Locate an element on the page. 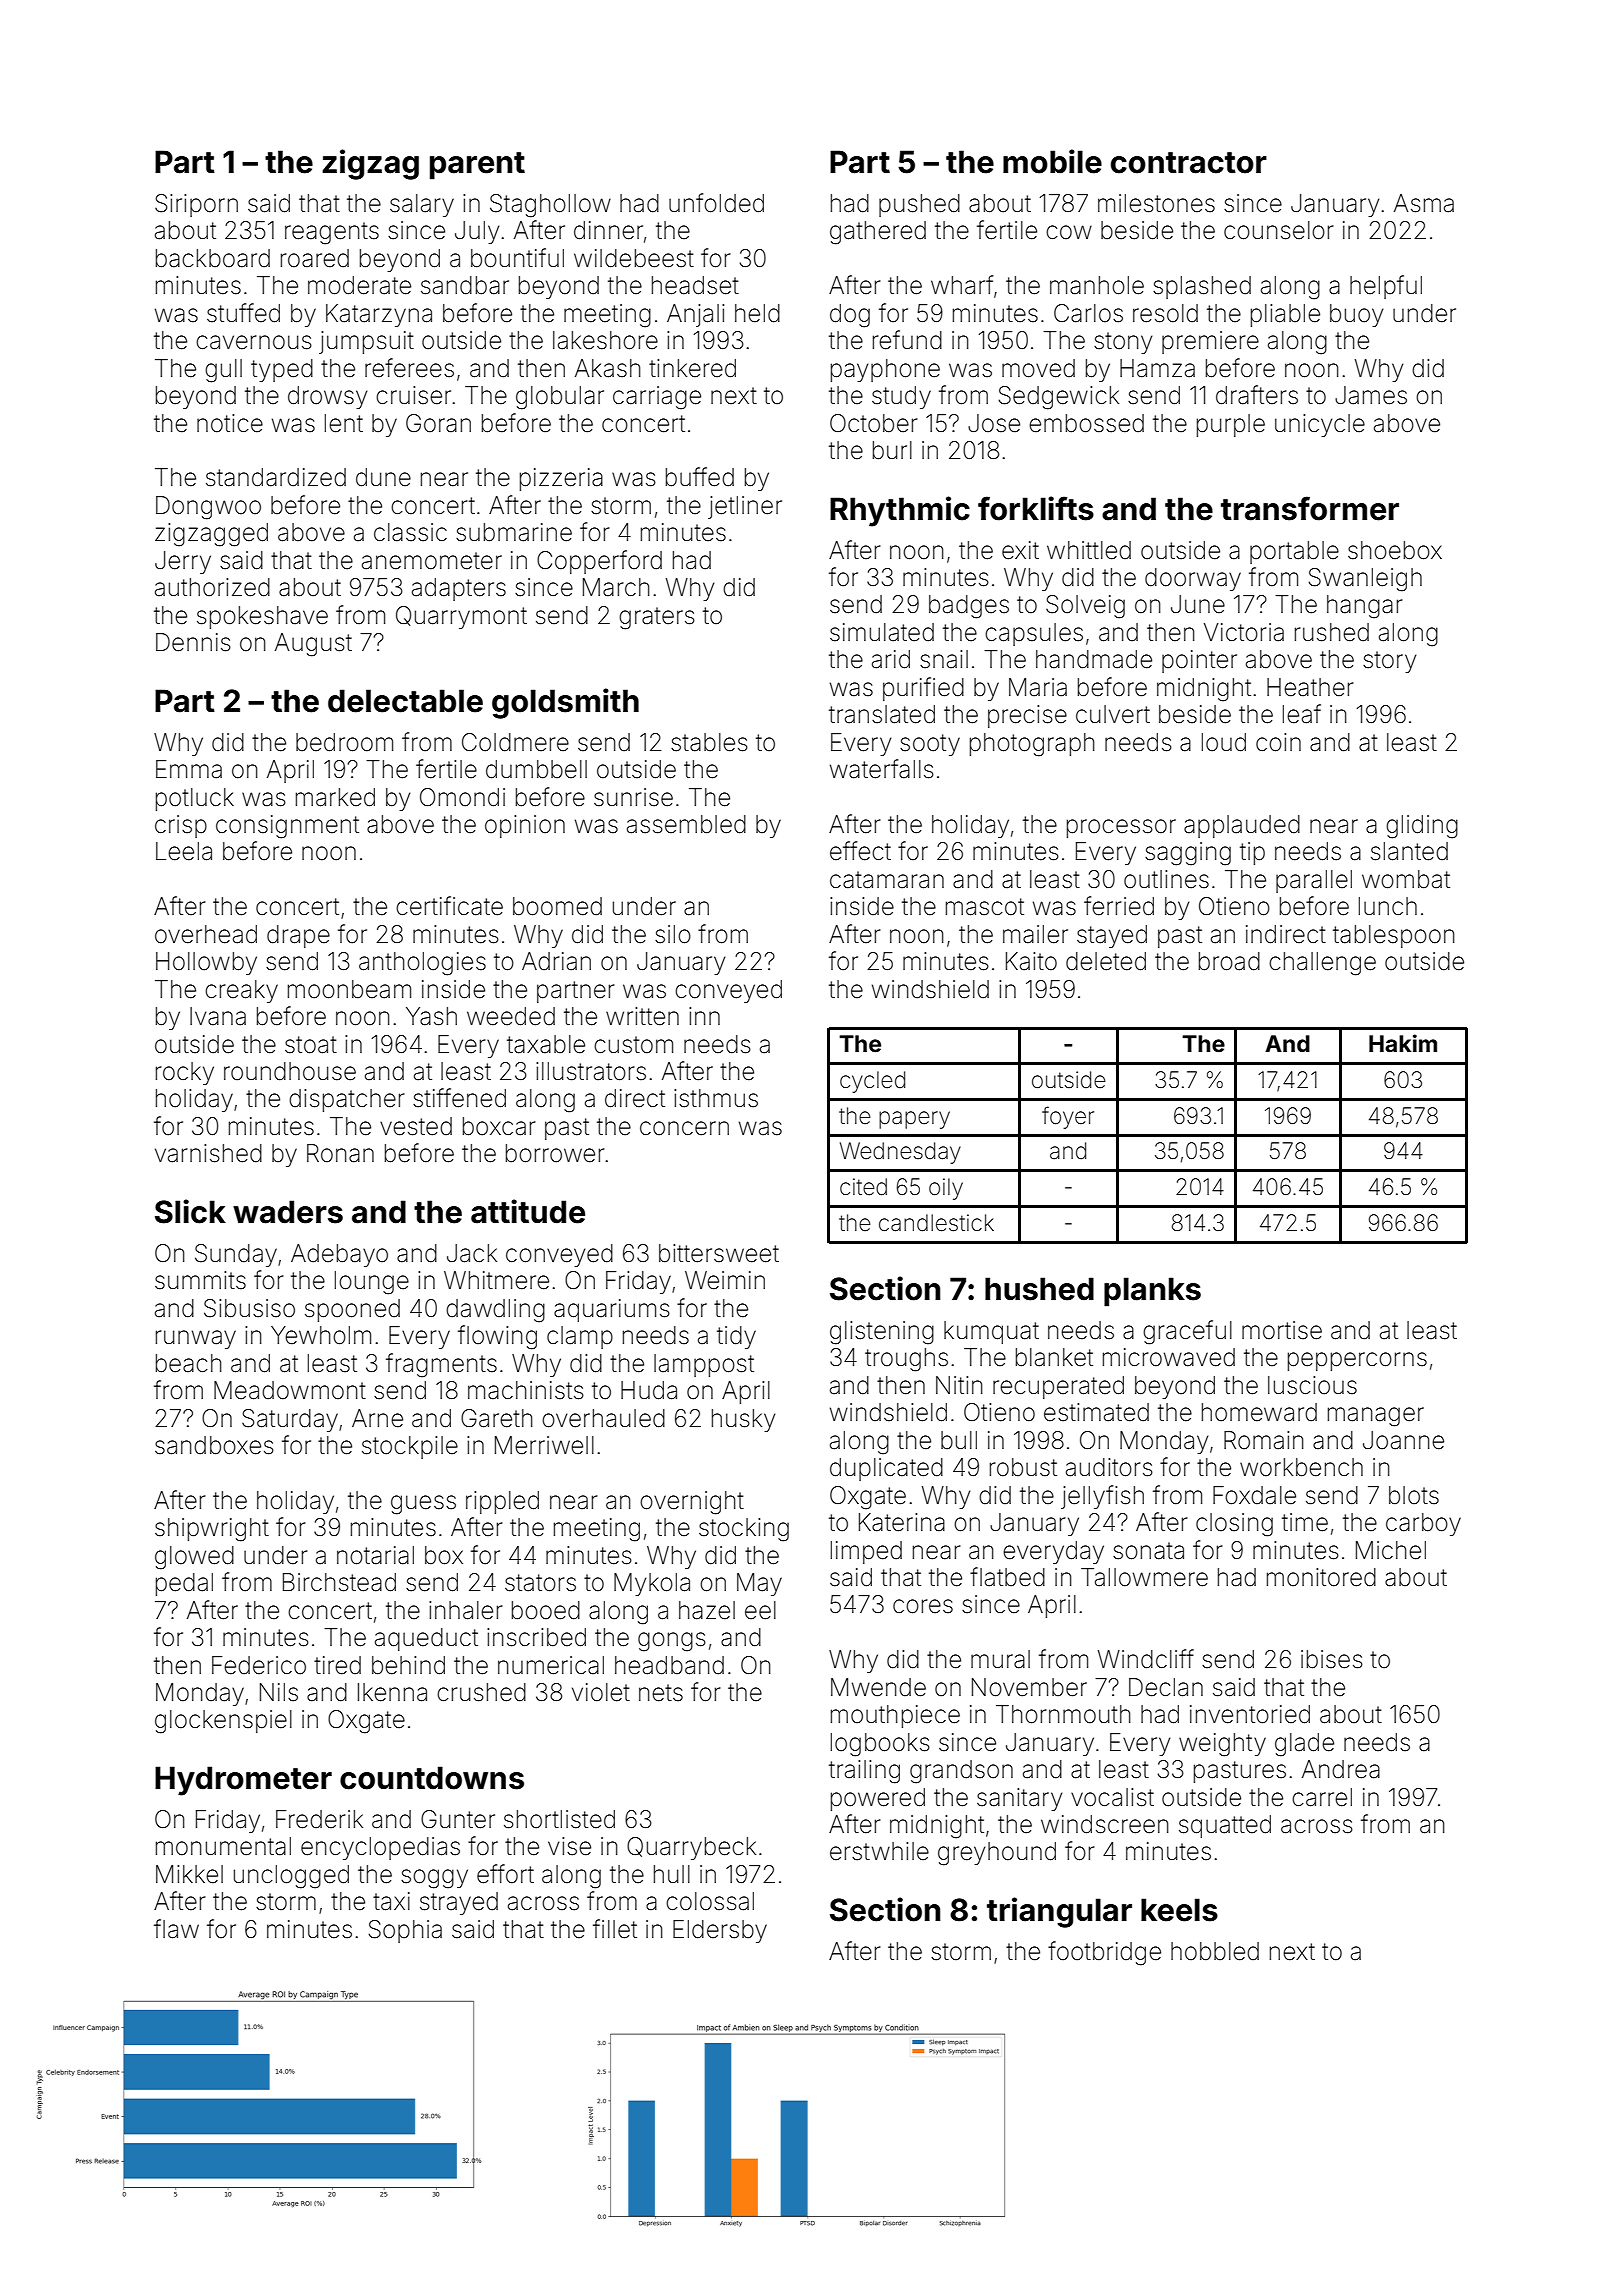 The image size is (1620, 2292). stables is located at coordinates (709, 742).
